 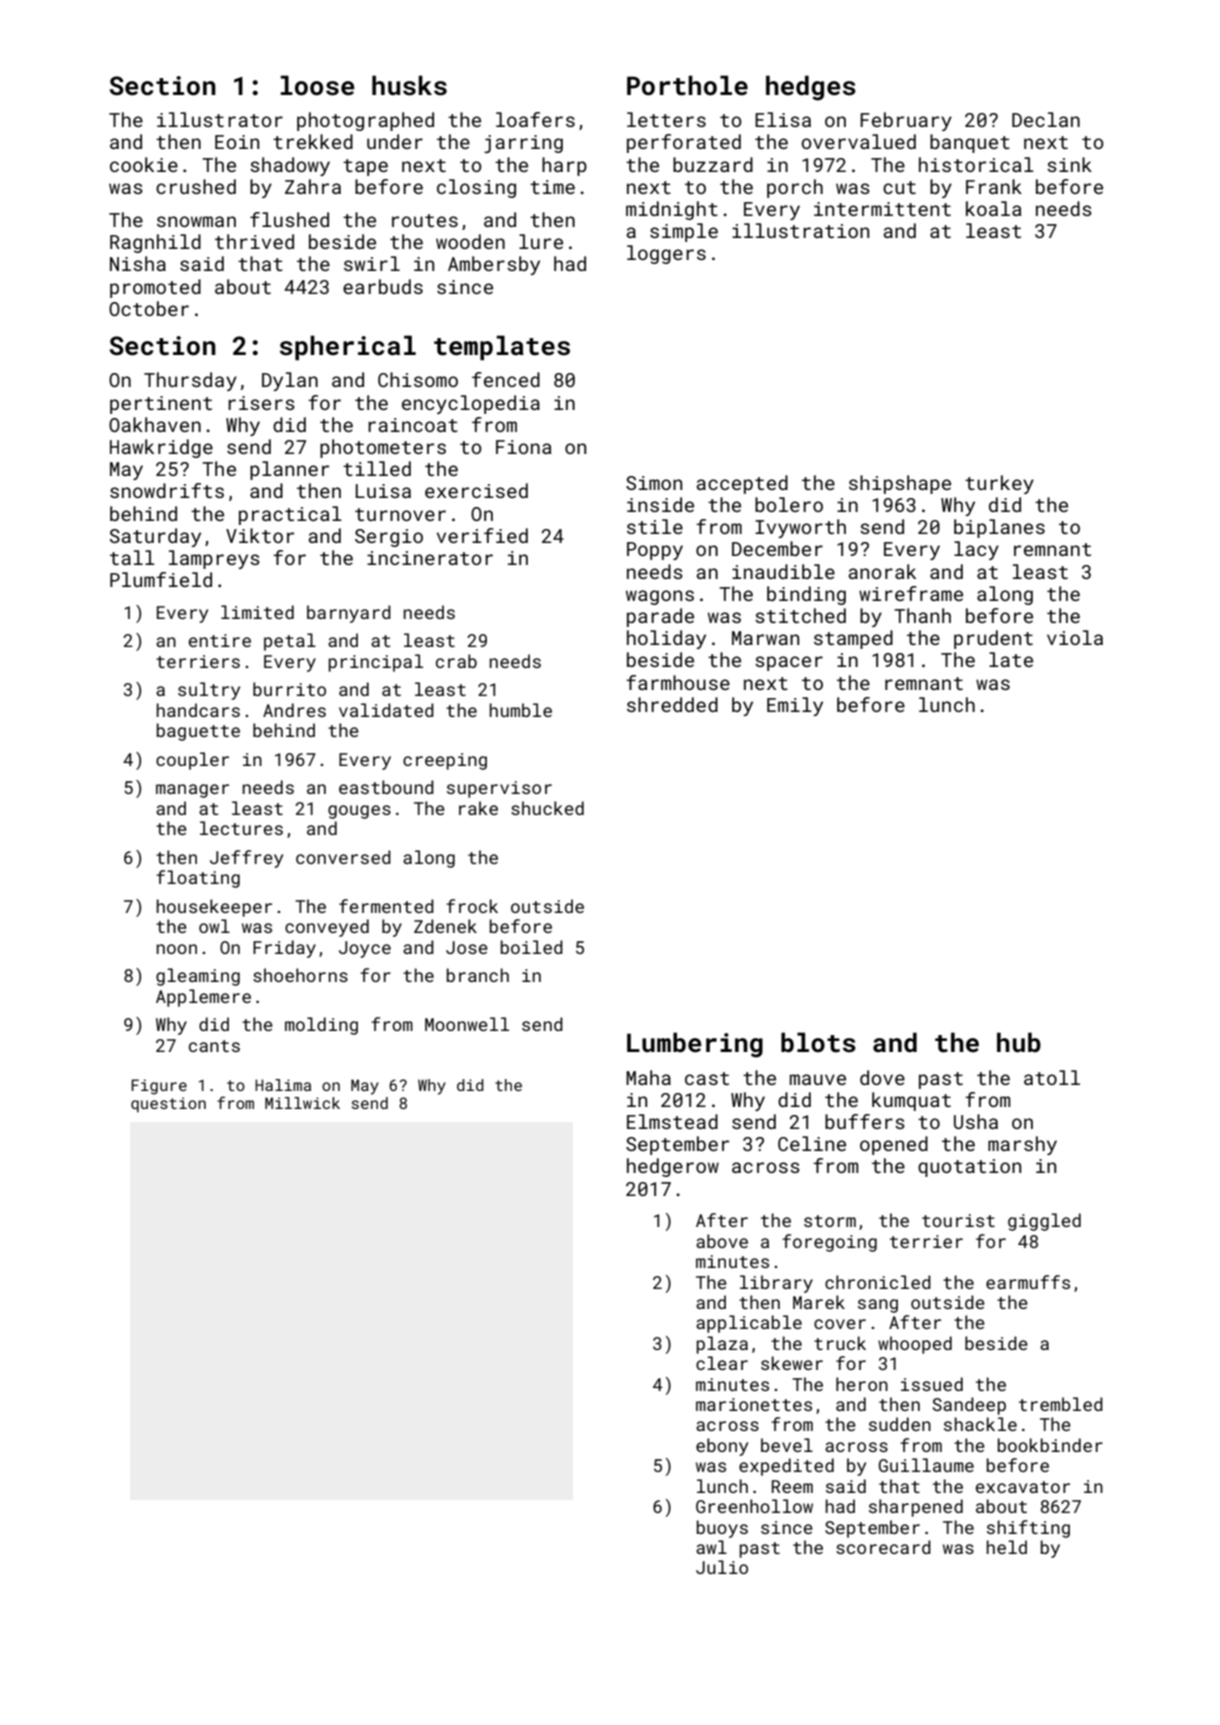 What do you see at coordinates (695, 1045) in the screenshot?
I see `Lumbering` at bounding box center [695, 1045].
